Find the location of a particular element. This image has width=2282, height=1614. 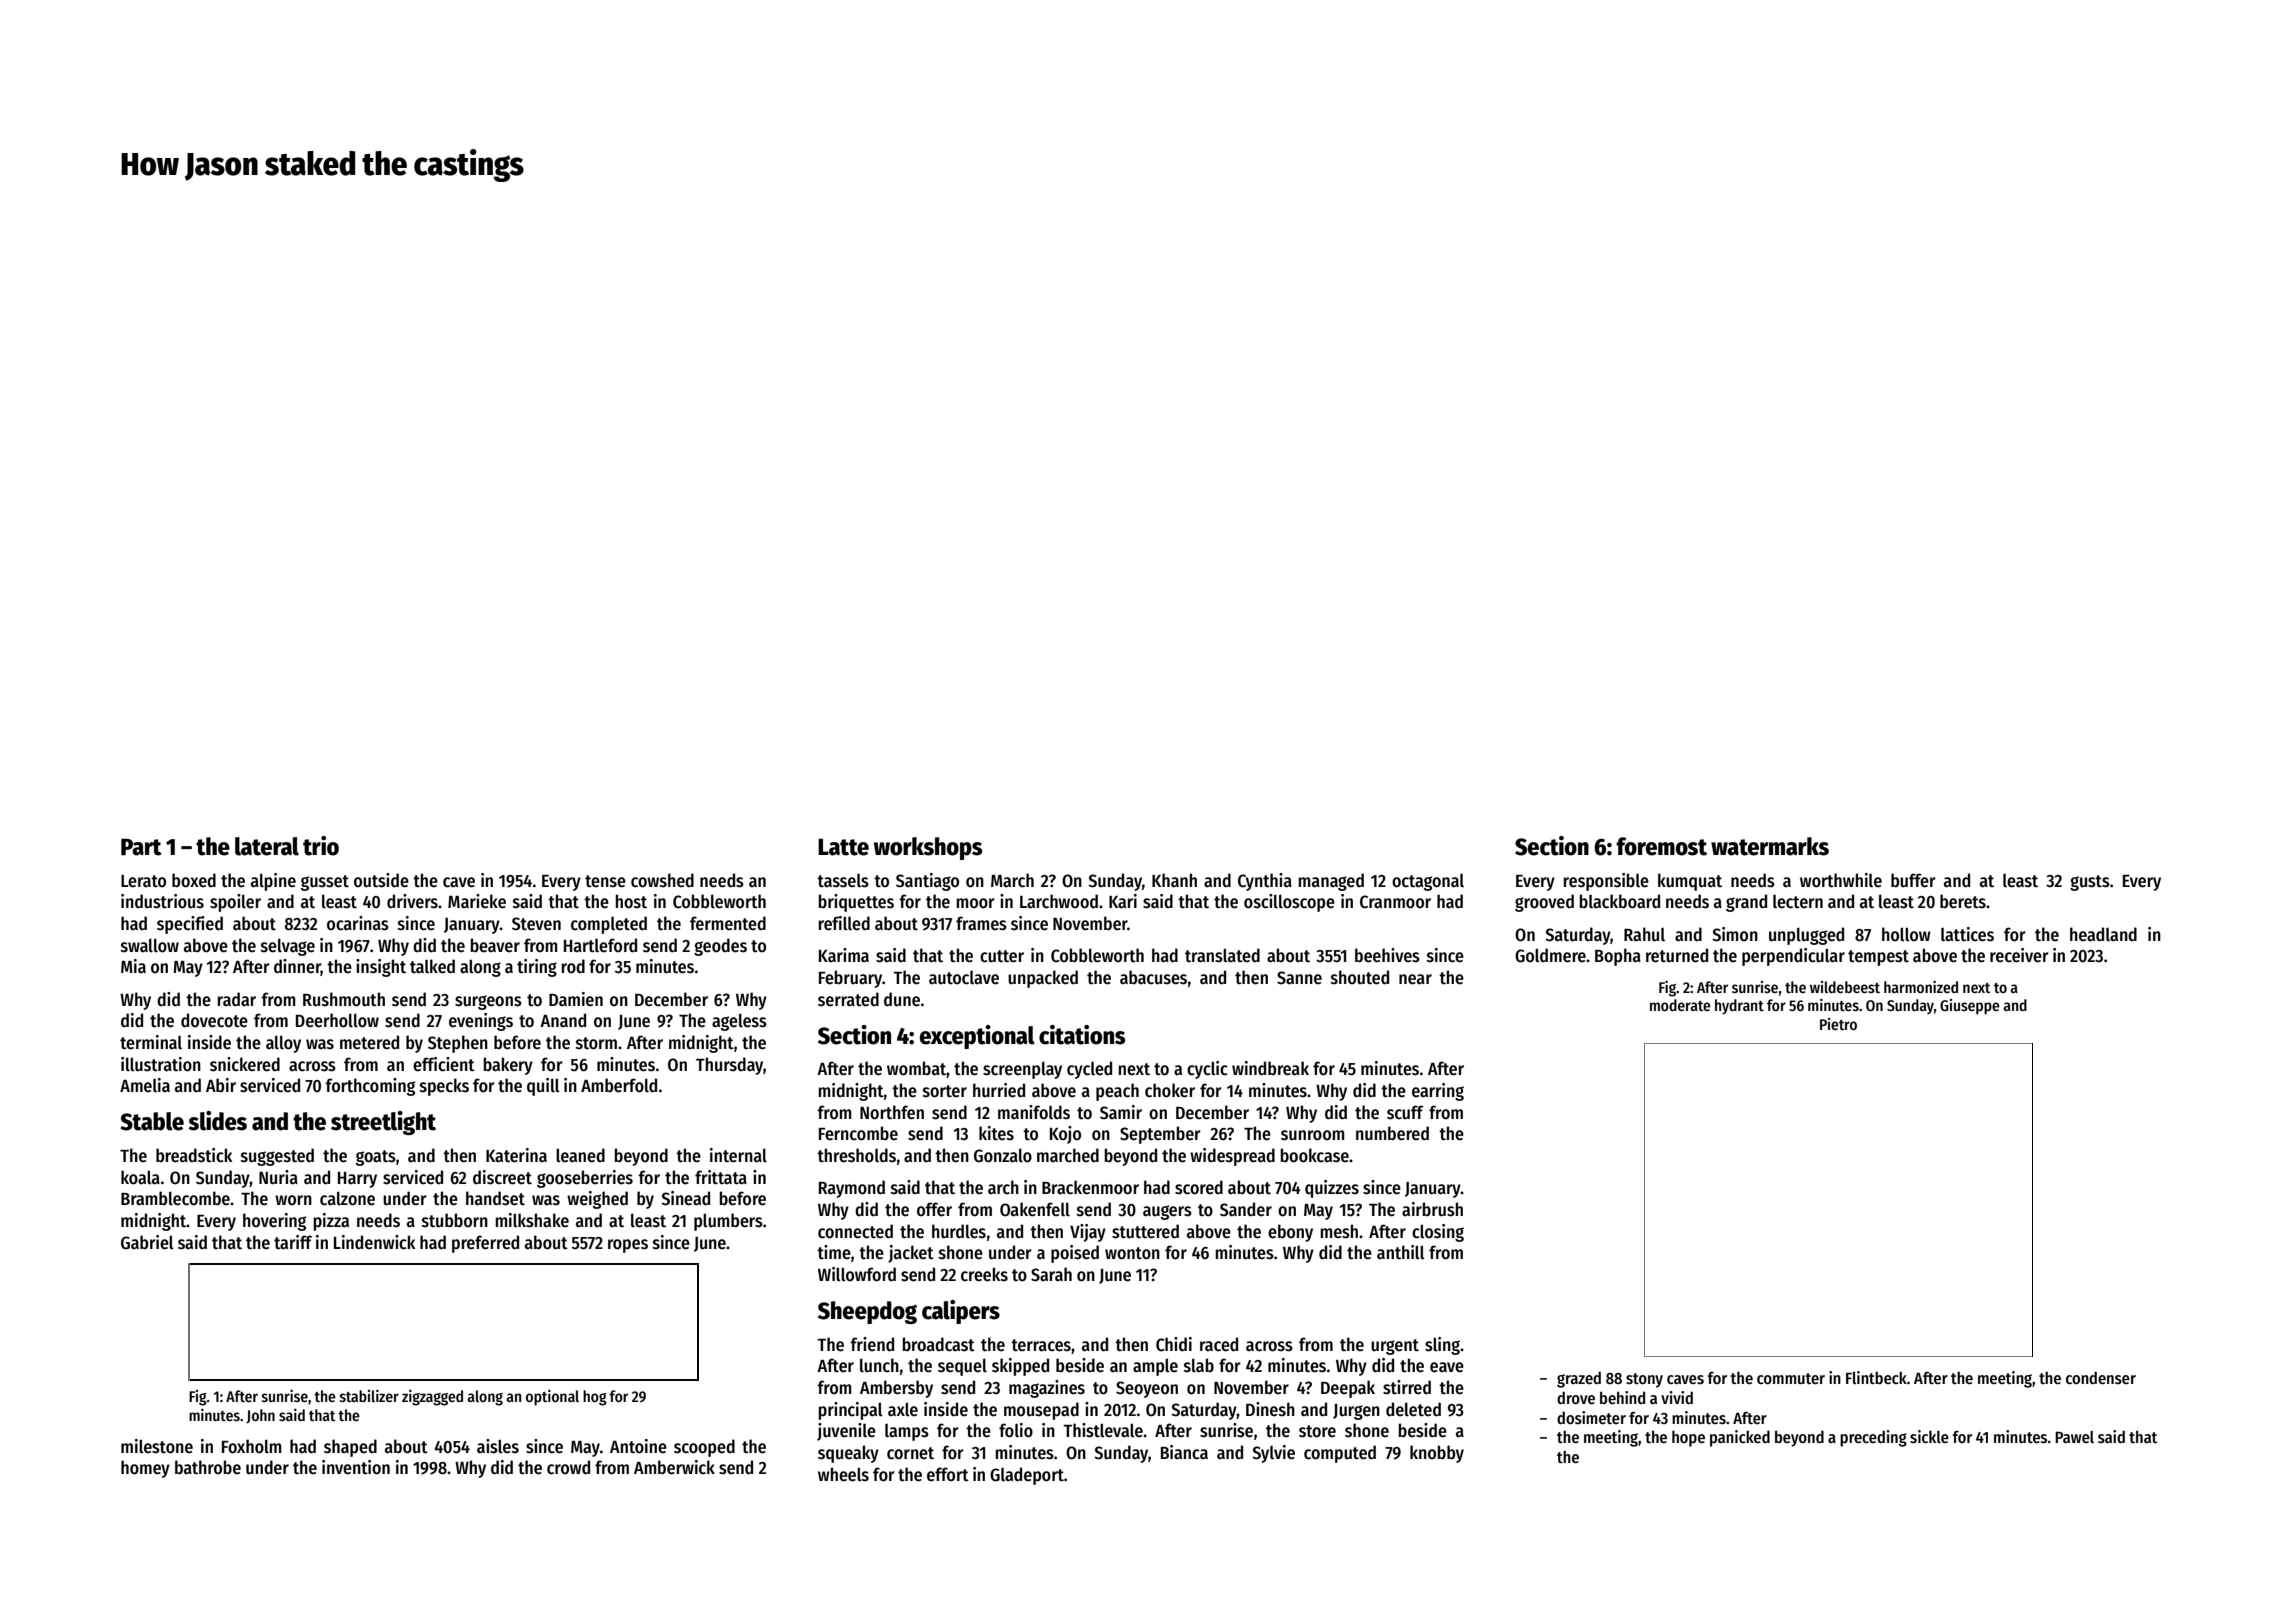

workshops is located at coordinates (928, 848).
